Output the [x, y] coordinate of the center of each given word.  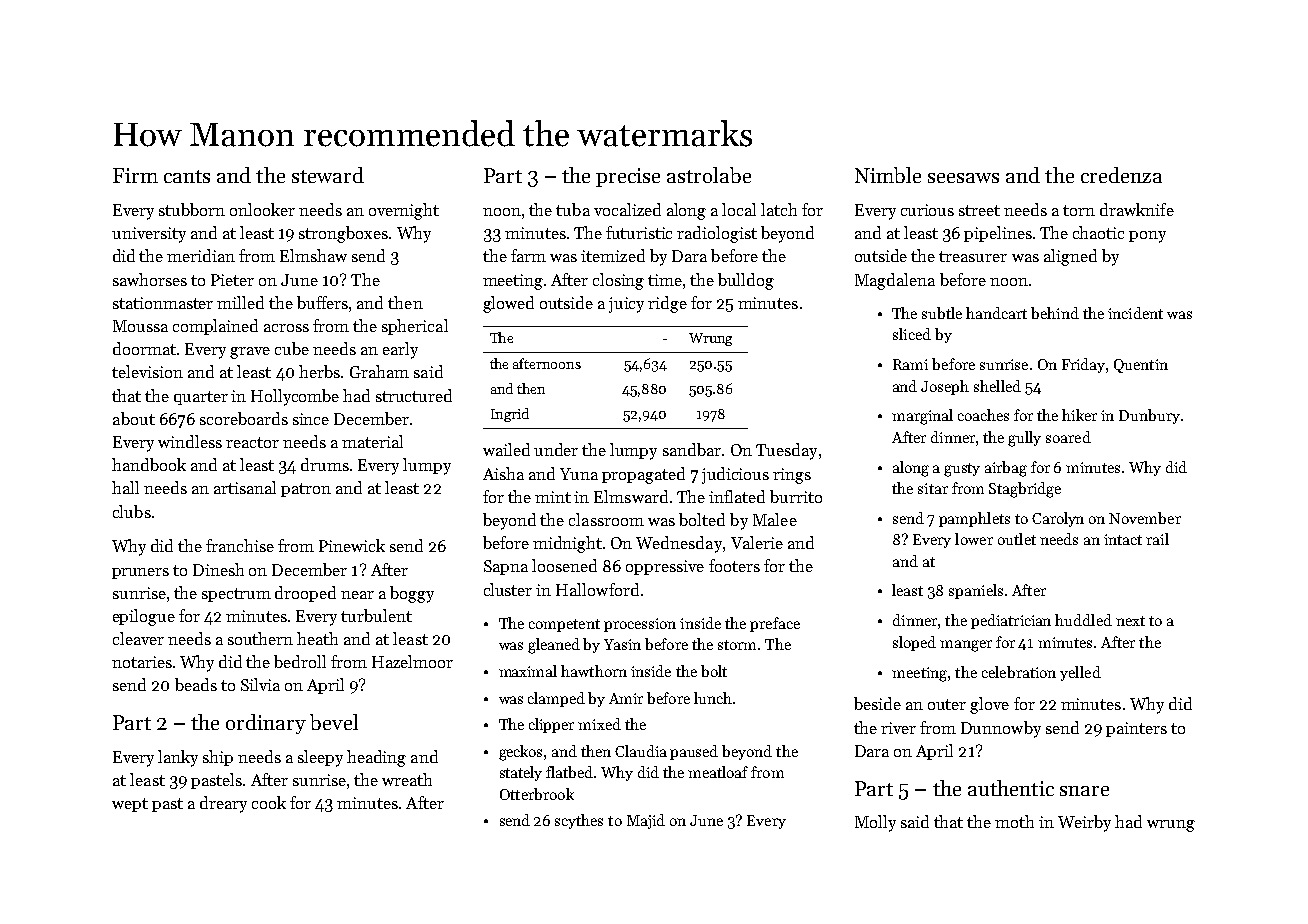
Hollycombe [295, 397]
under [556, 449]
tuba [573, 209]
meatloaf [718, 772]
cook [269, 802]
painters [1136, 729]
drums [325, 464]
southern [260, 638]
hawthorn [594, 671]
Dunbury [1149, 416]
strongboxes [343, 234]
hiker [1079, 415]
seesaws [963, 178]
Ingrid [510, 415]
